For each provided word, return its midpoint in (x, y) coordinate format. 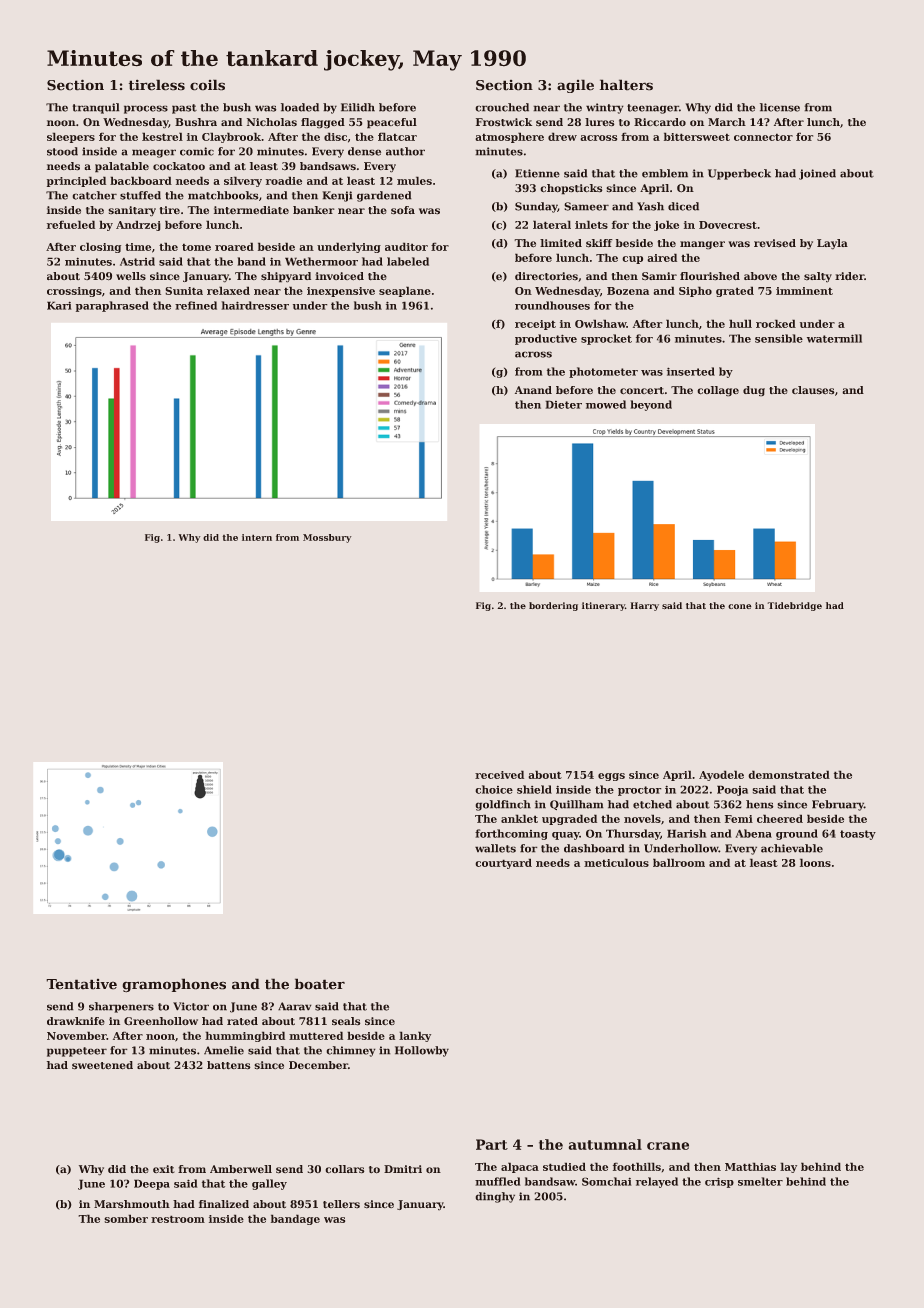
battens (228, 1065)
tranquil (96, 108)
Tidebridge (795, 606)
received (499, 775)
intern (257, 537)
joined (817, 174)
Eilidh (358, 107)
